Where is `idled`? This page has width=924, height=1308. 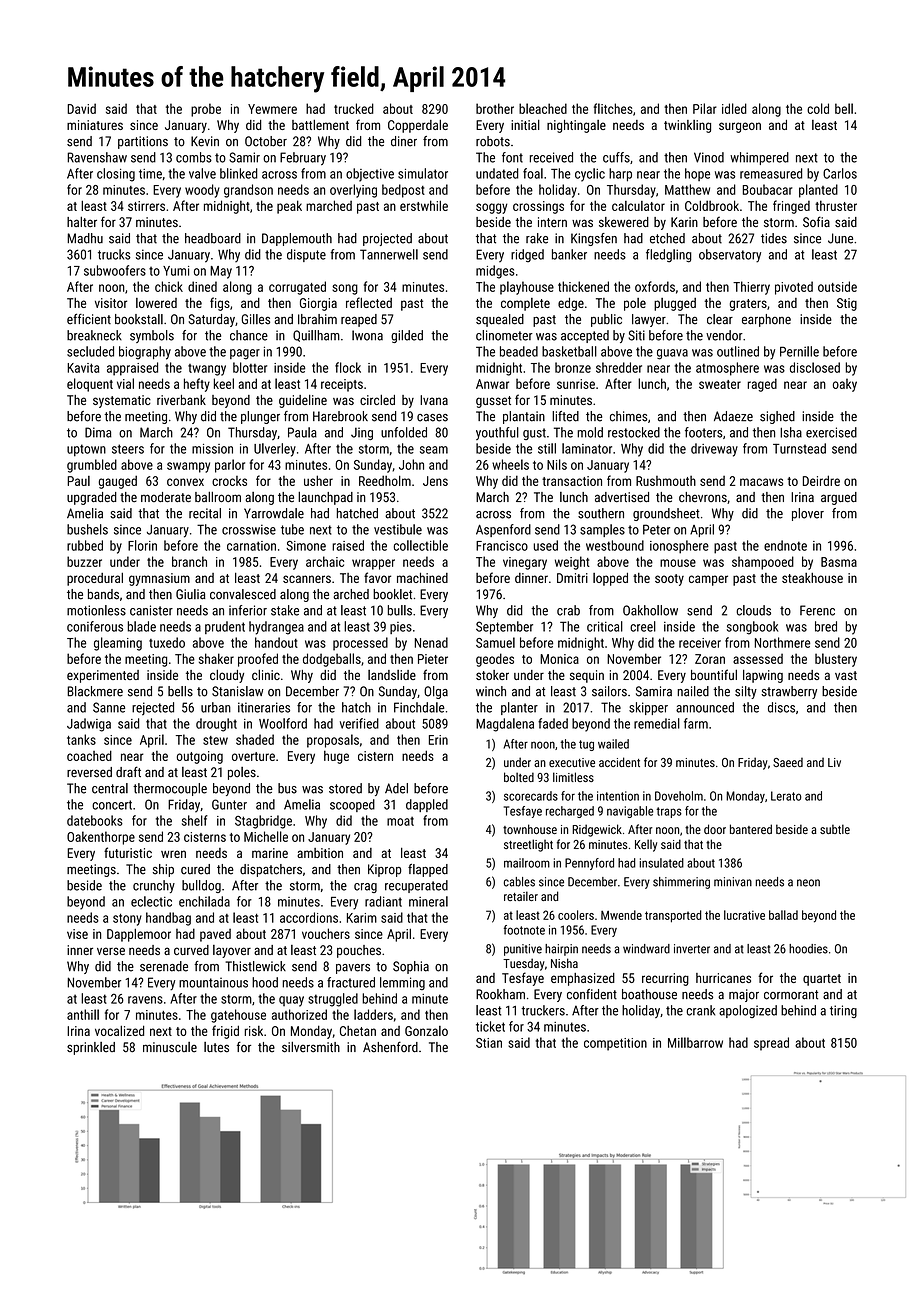
idled is located at coordinates (734, 108).
